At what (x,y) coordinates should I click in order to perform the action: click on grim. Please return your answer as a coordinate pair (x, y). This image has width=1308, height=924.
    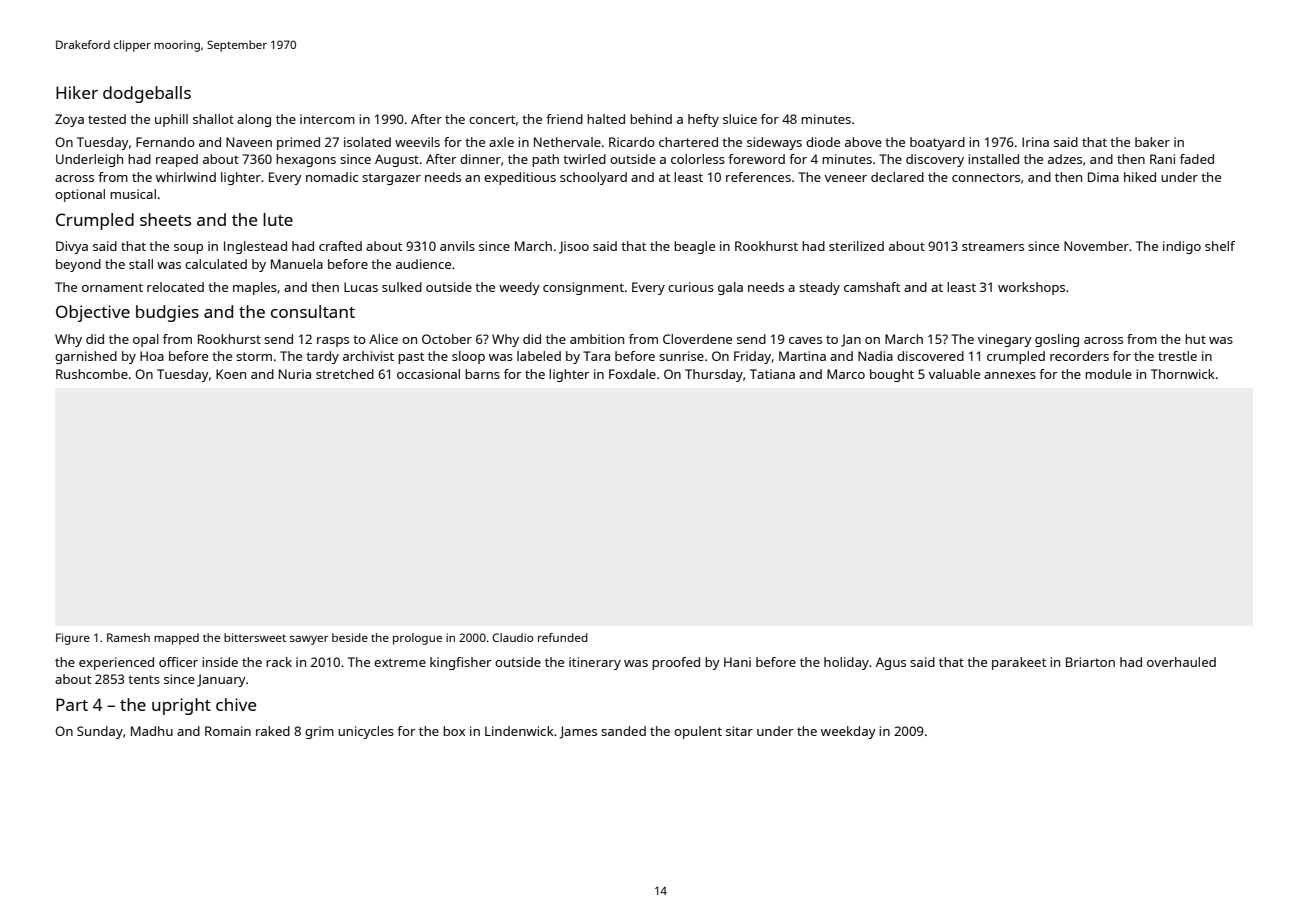
    Looking at the image, I should click on (319, 732).
